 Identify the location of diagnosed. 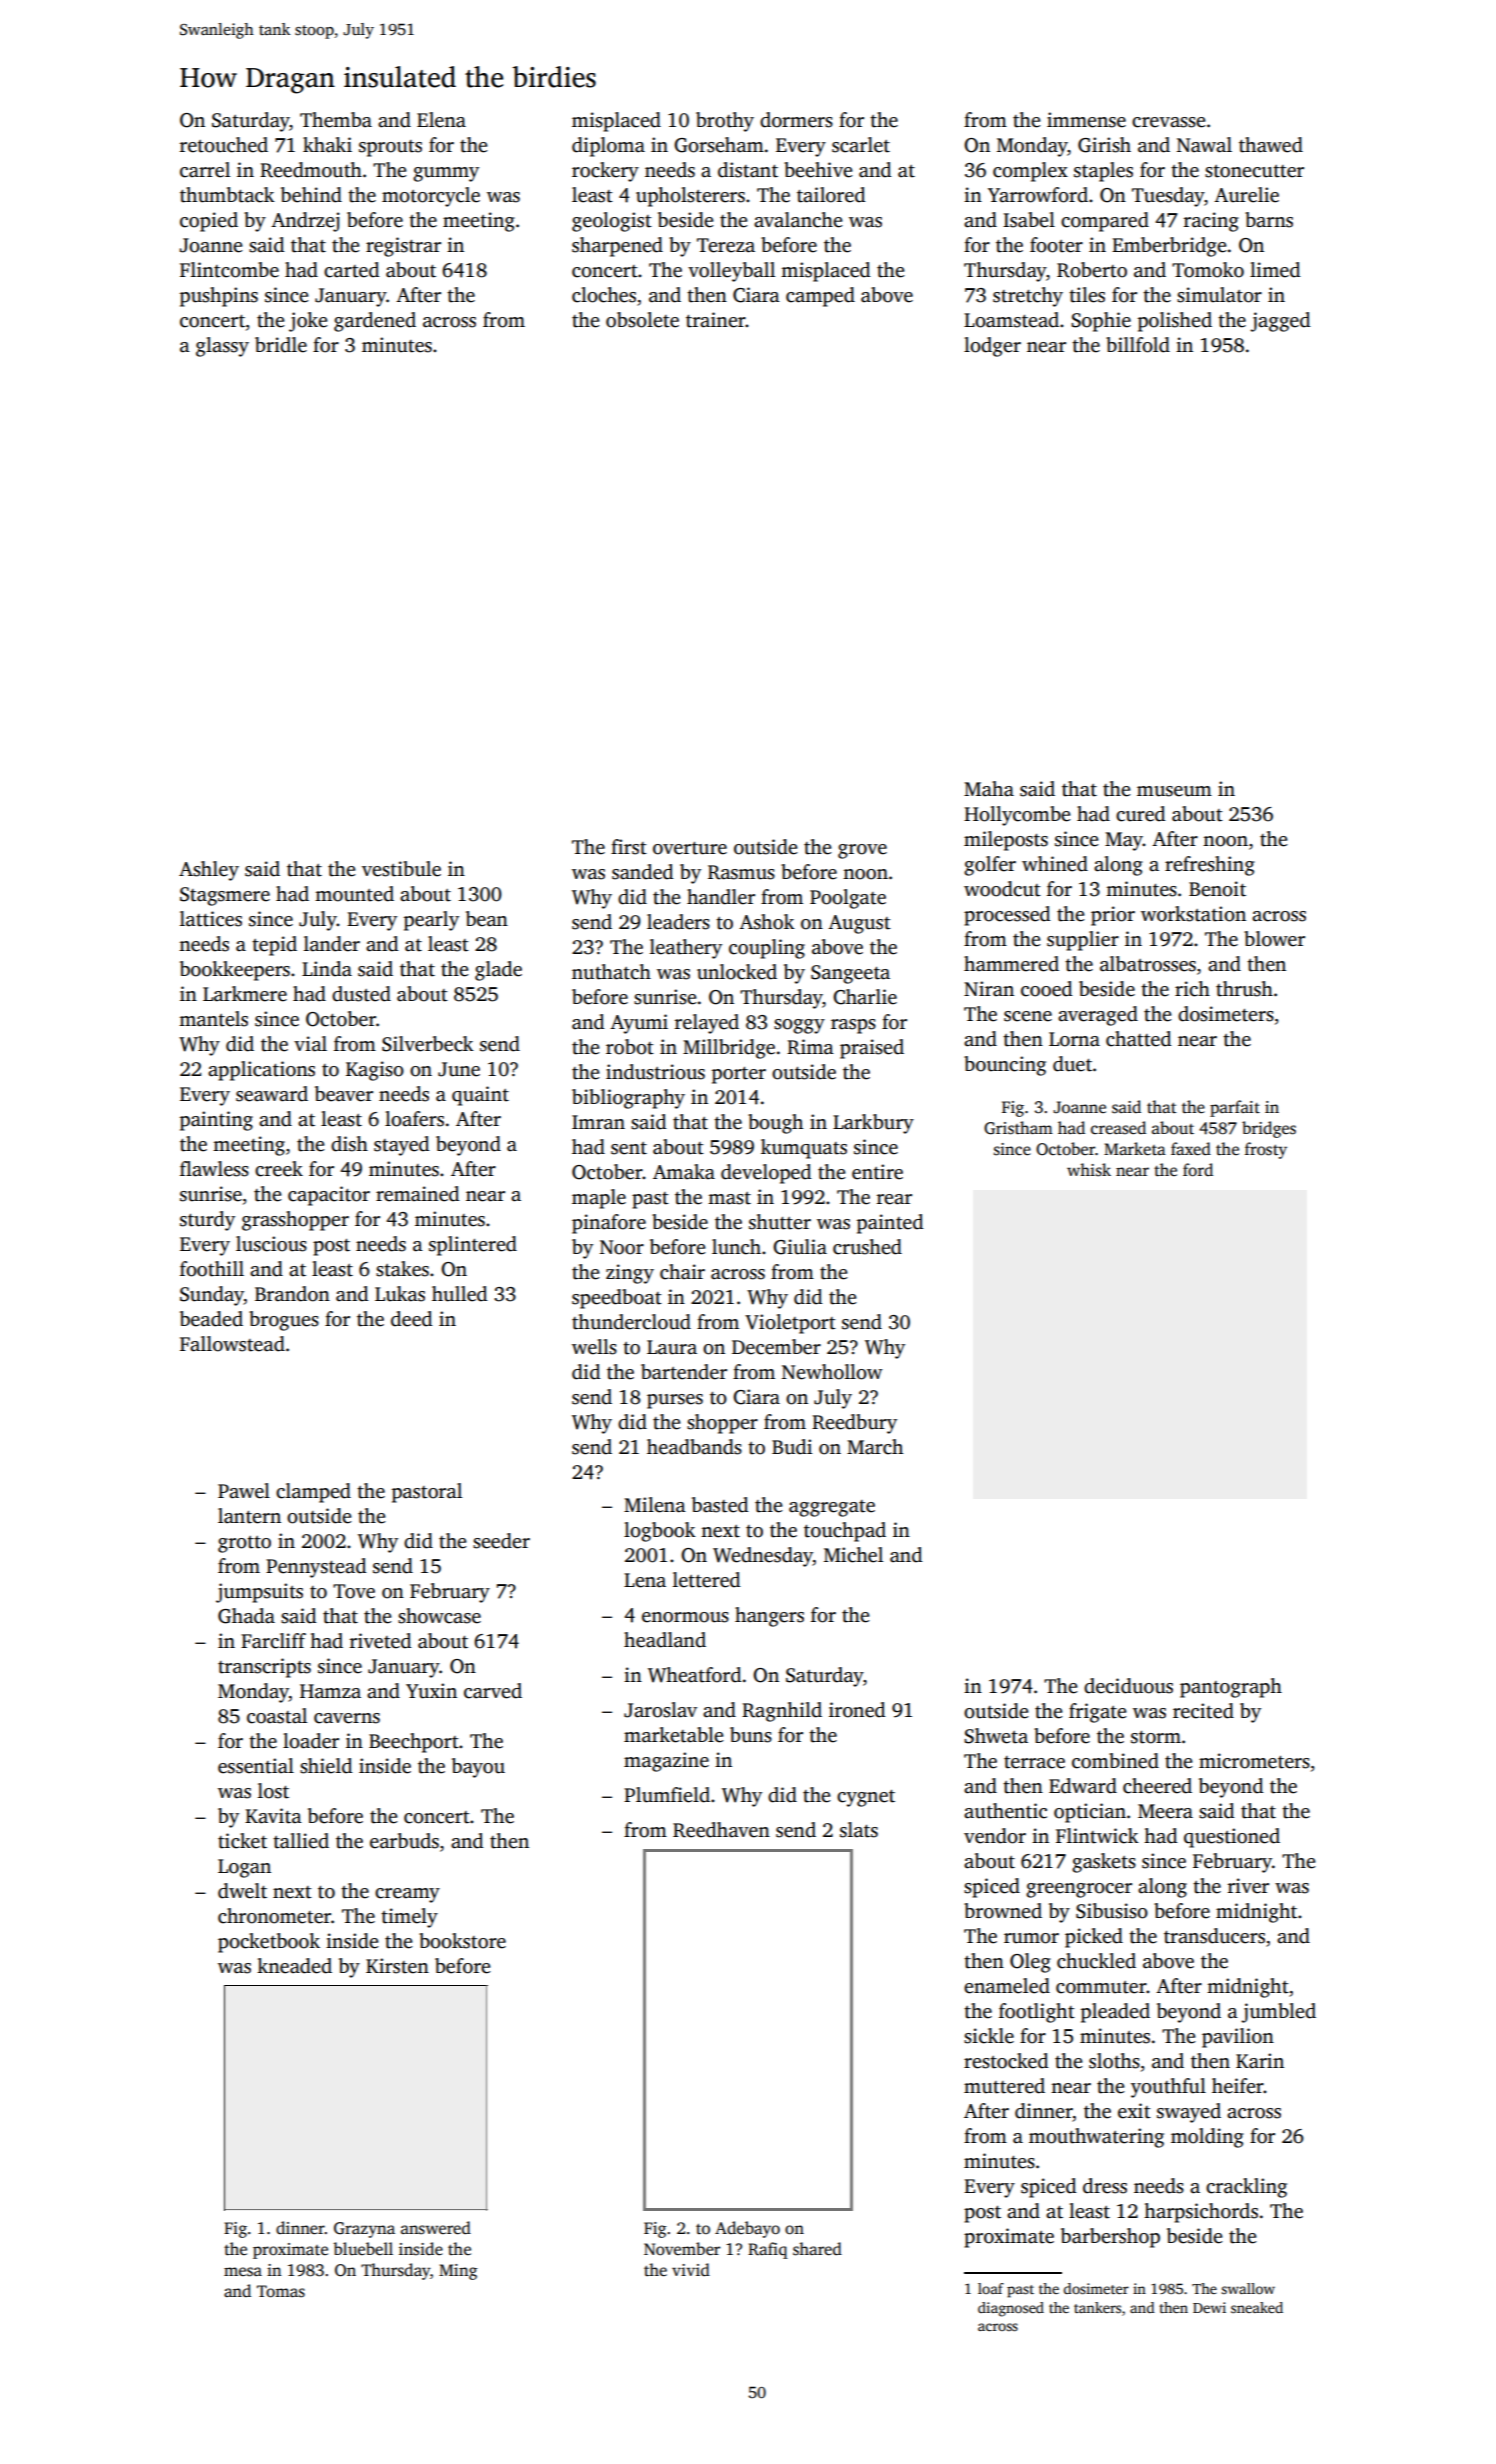
(1011, 2309).
